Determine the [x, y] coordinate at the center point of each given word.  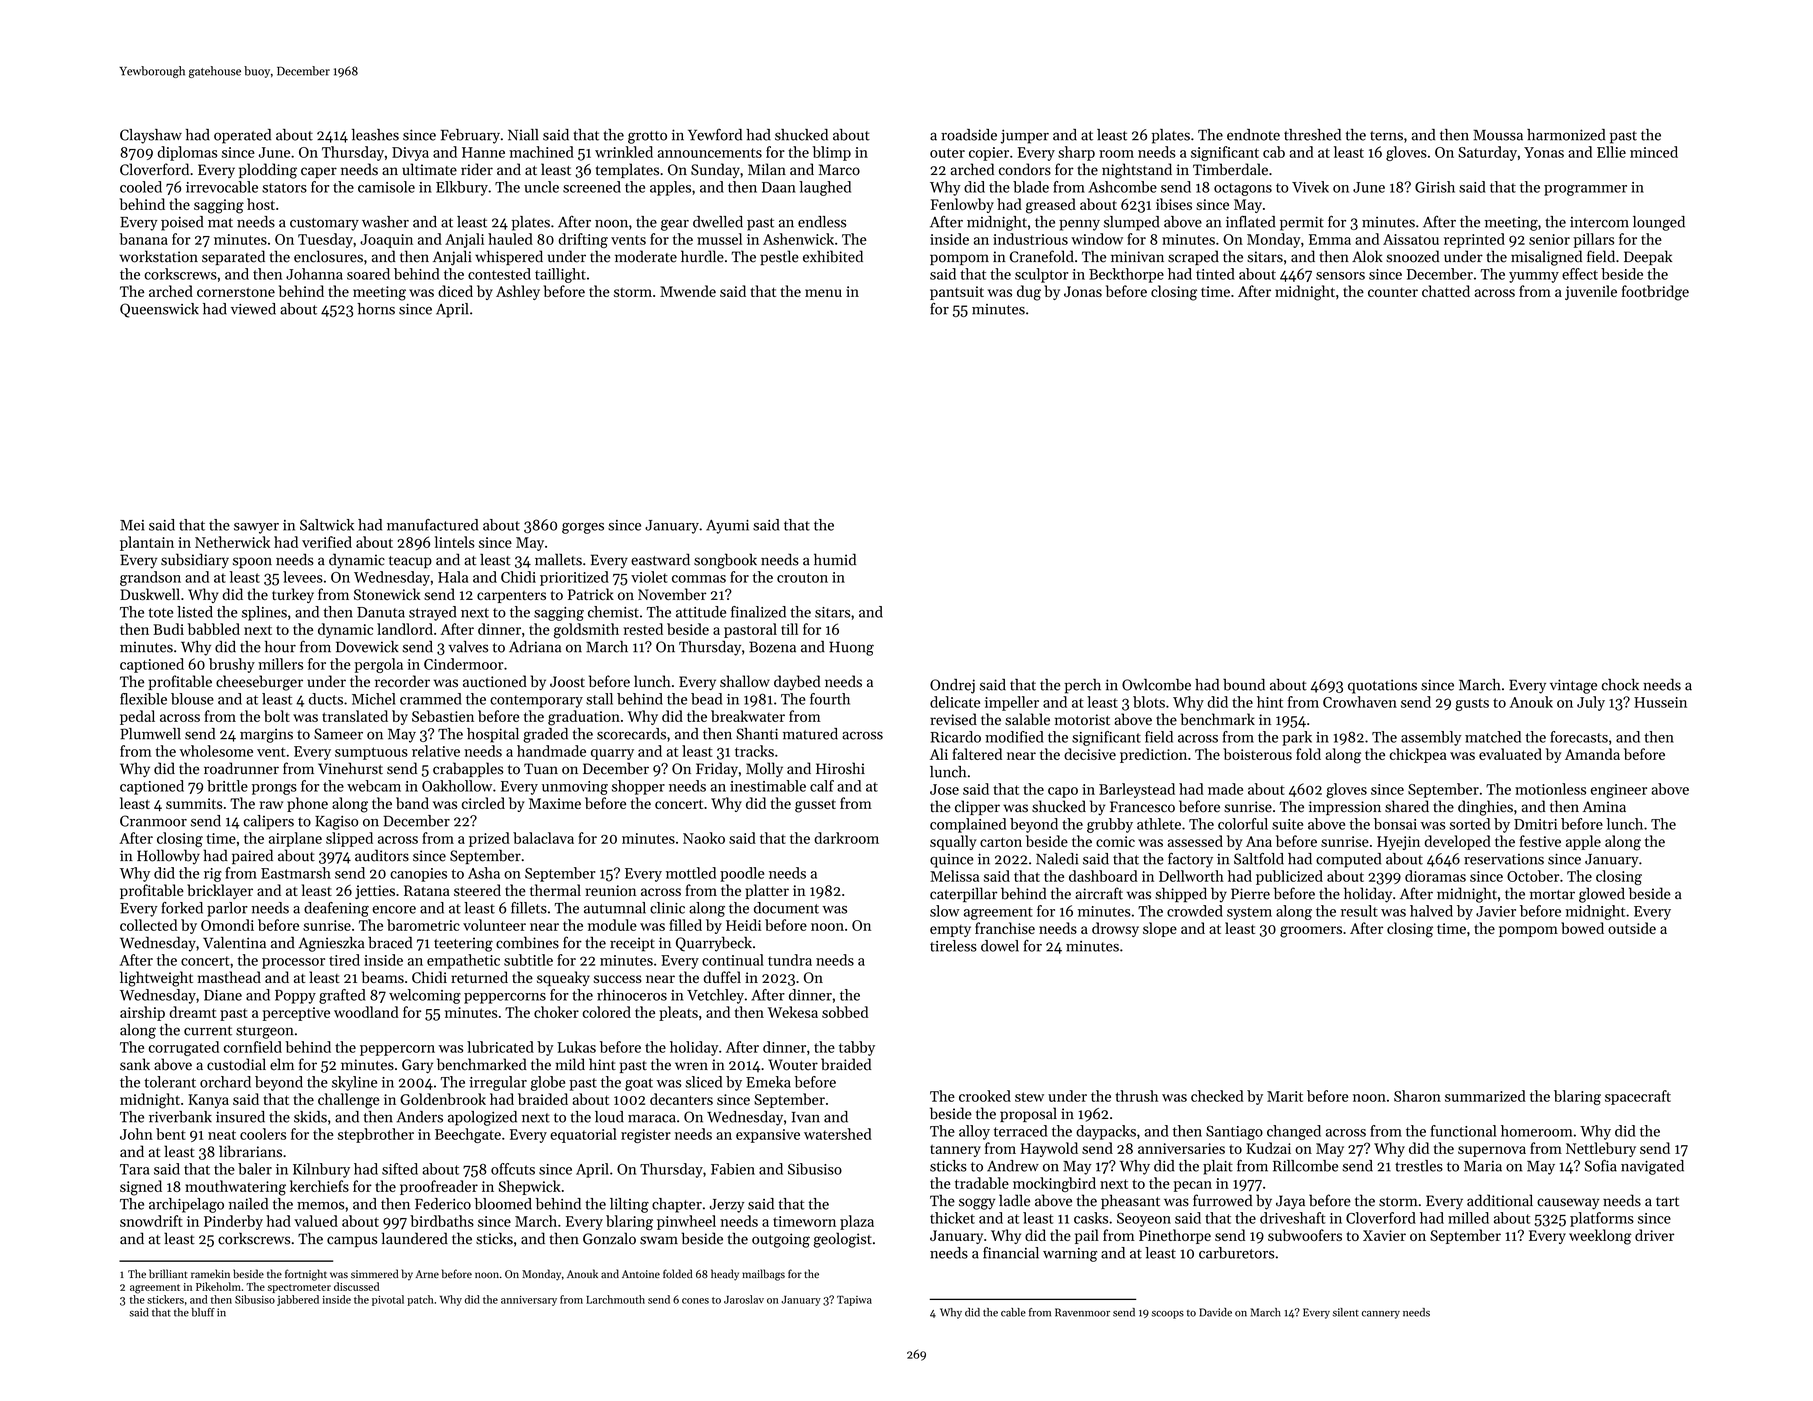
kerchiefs [319, 1186]
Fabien [733, 1169]
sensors [1340, 276]
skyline [354, 1083]
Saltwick [327, 525]
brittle [227, 786]
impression [1345, 808]
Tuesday [325, 240]
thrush [1136, 1096]
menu [823, 293]
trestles [1419, 1166]
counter [1393, 292]
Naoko [704, 838]
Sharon [1417, 1096]
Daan [779, 187]
